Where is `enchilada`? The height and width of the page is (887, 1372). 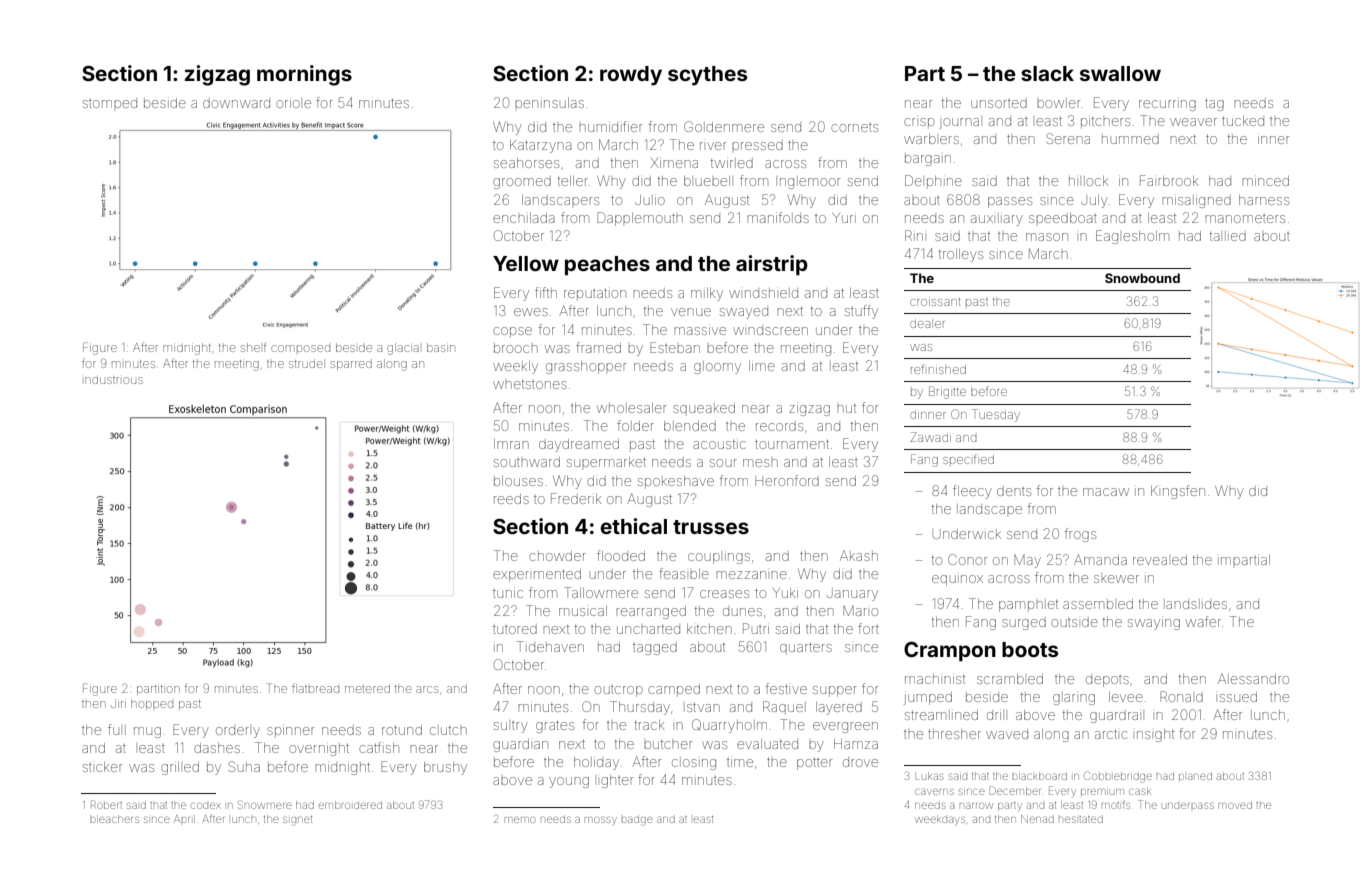
enchilada is located at coordinates (524, 218).
